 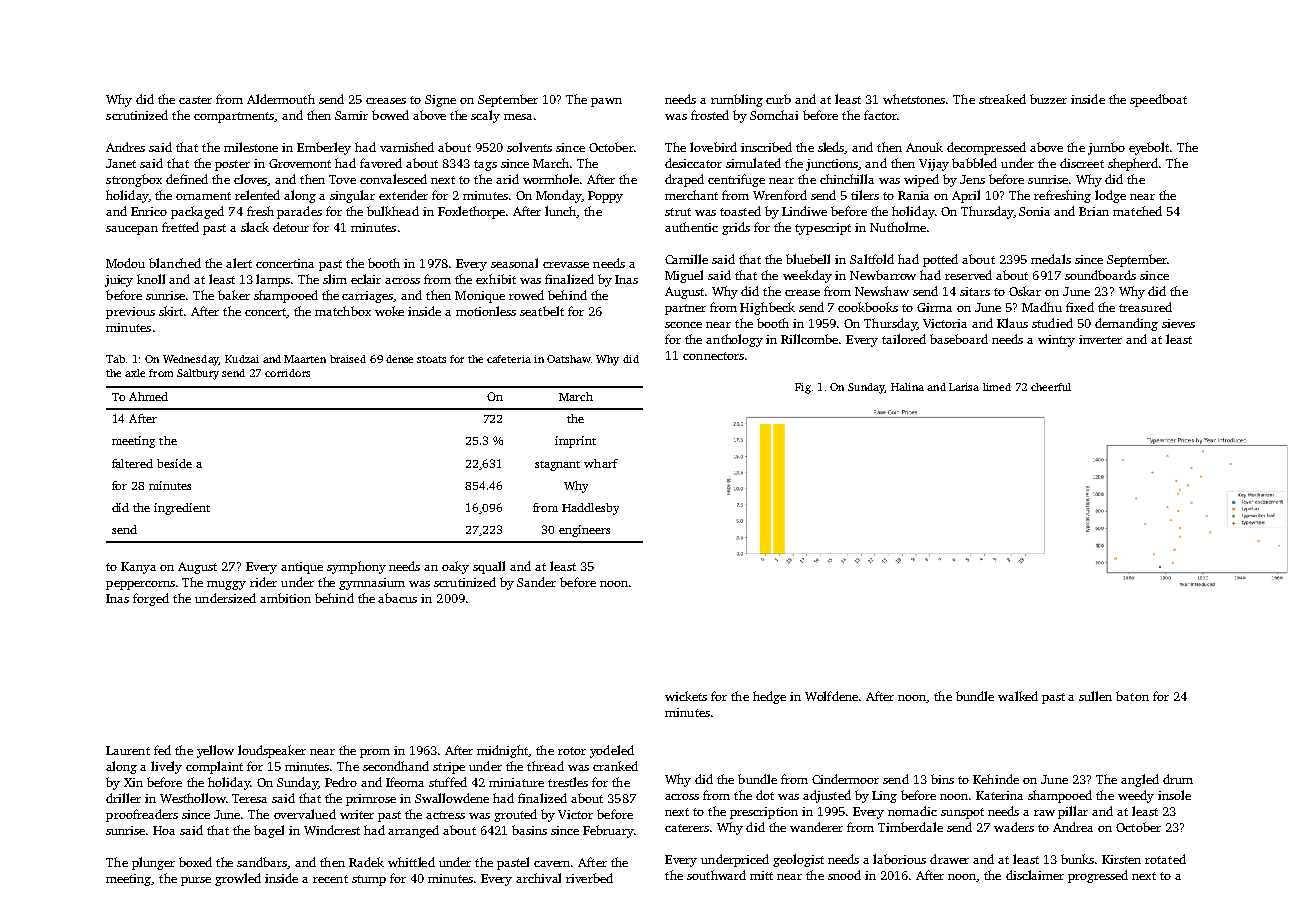 What do you see at coordinates (606, 102) in the image?
I see `pawn` at bounding box center [606, 102].
